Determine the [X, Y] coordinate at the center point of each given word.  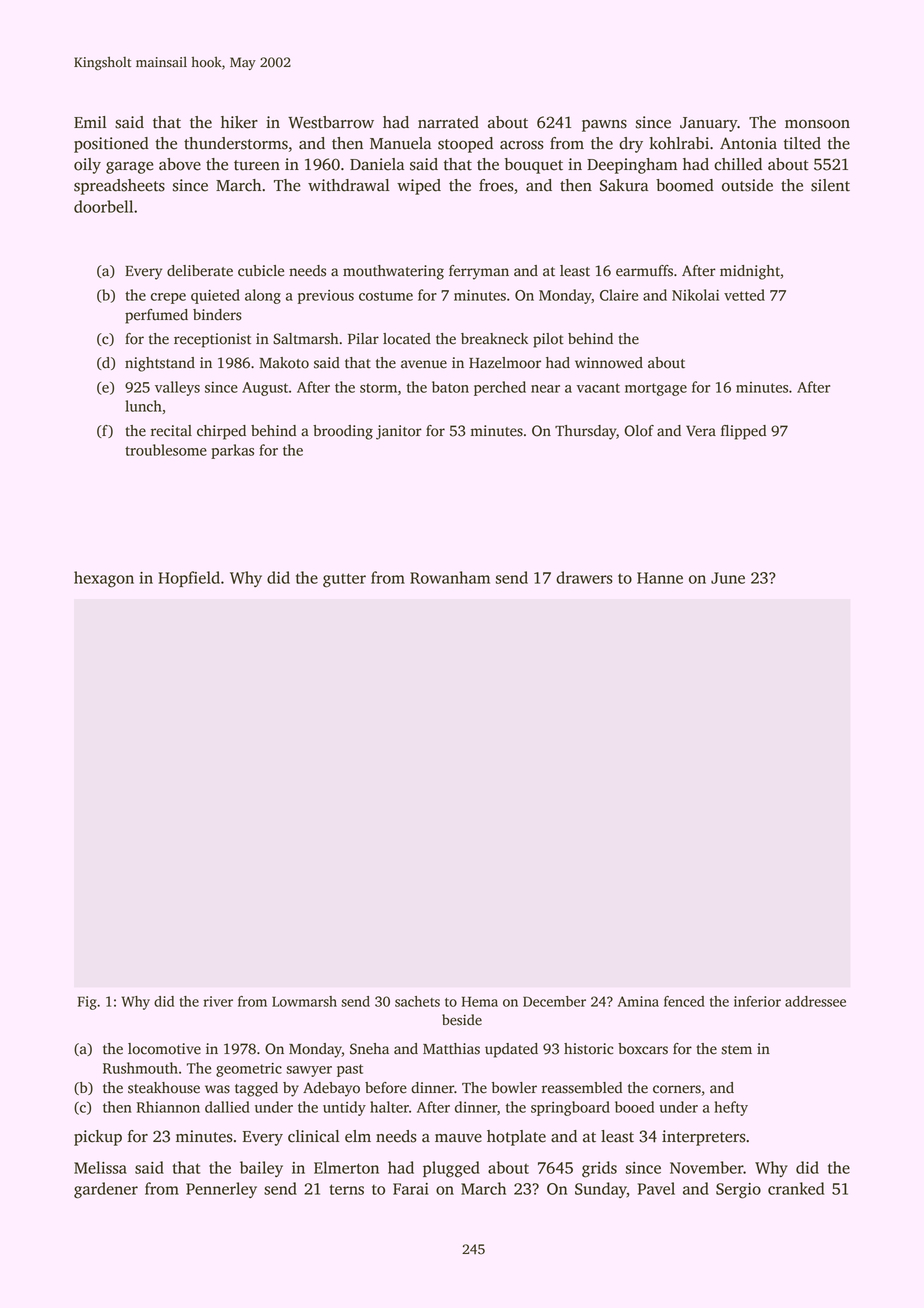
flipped [743, 432]
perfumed [156, 316]
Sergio [738, 1191]
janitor [399, 432]
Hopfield [189, 579]
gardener [106, 1190]
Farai [411, 1189]
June [728, 578]
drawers [584, 577]
